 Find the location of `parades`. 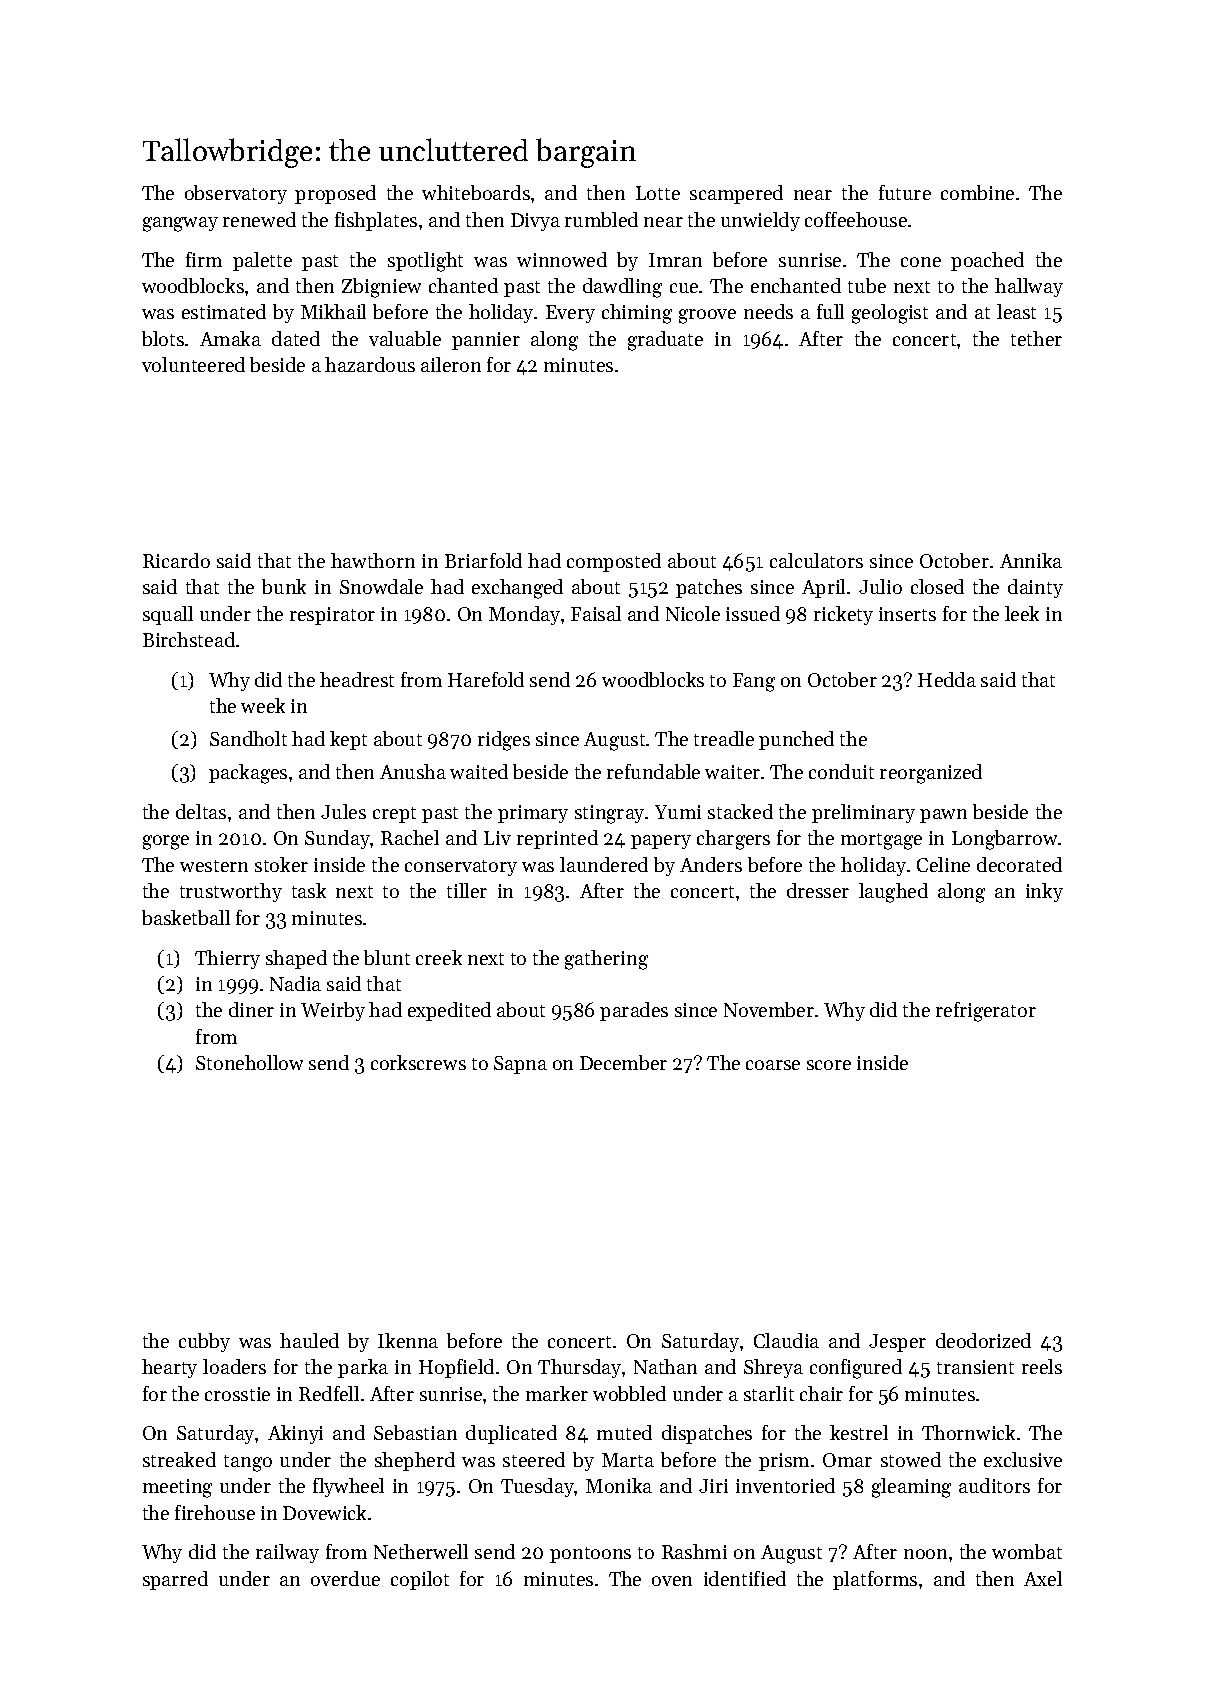

parades is located at coordinates (634, 1011).
